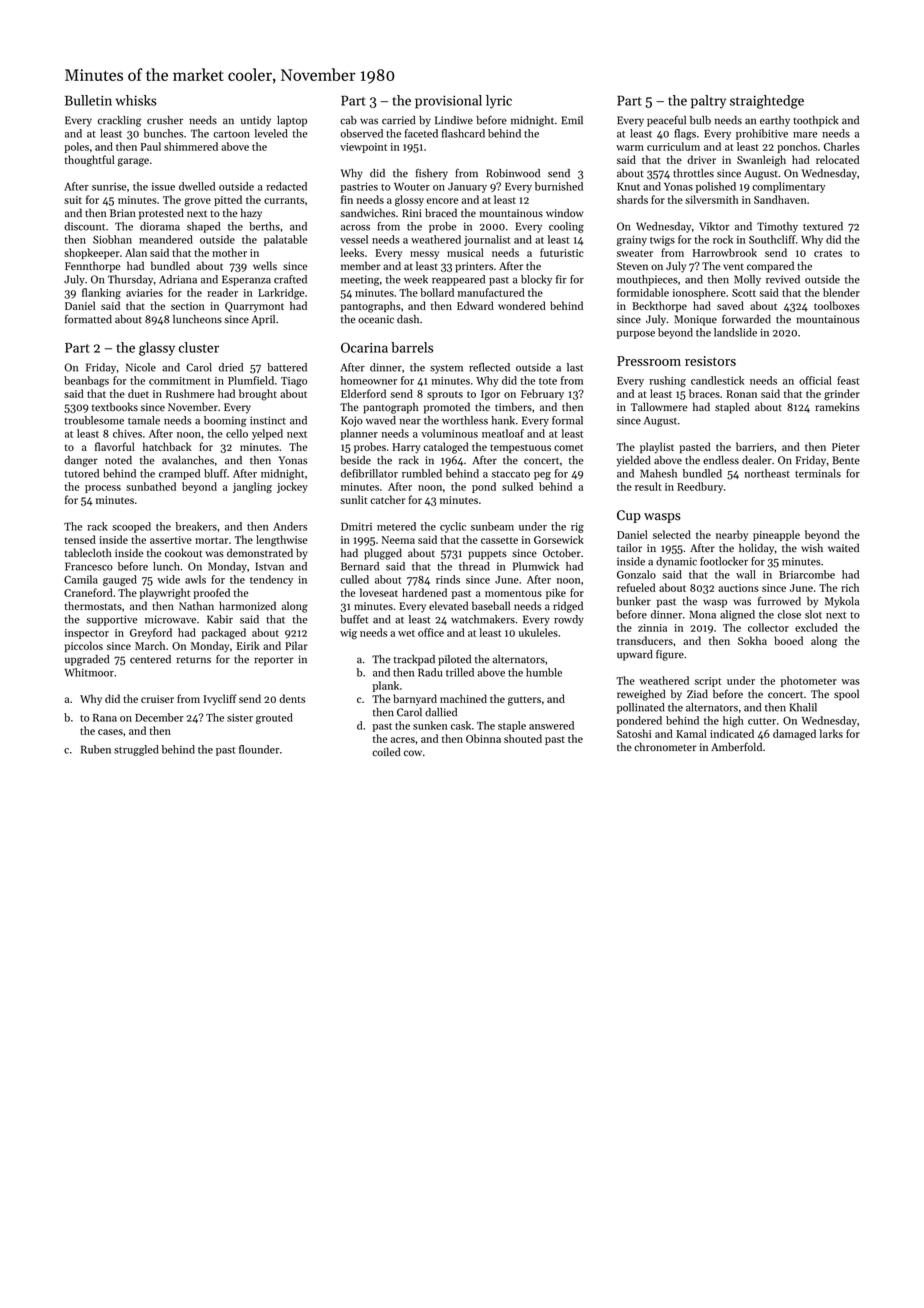 This image has height=1308, width=924. Describe the element at coordinates (89, 672) in the image. I see `Whitmoor` at that location.
